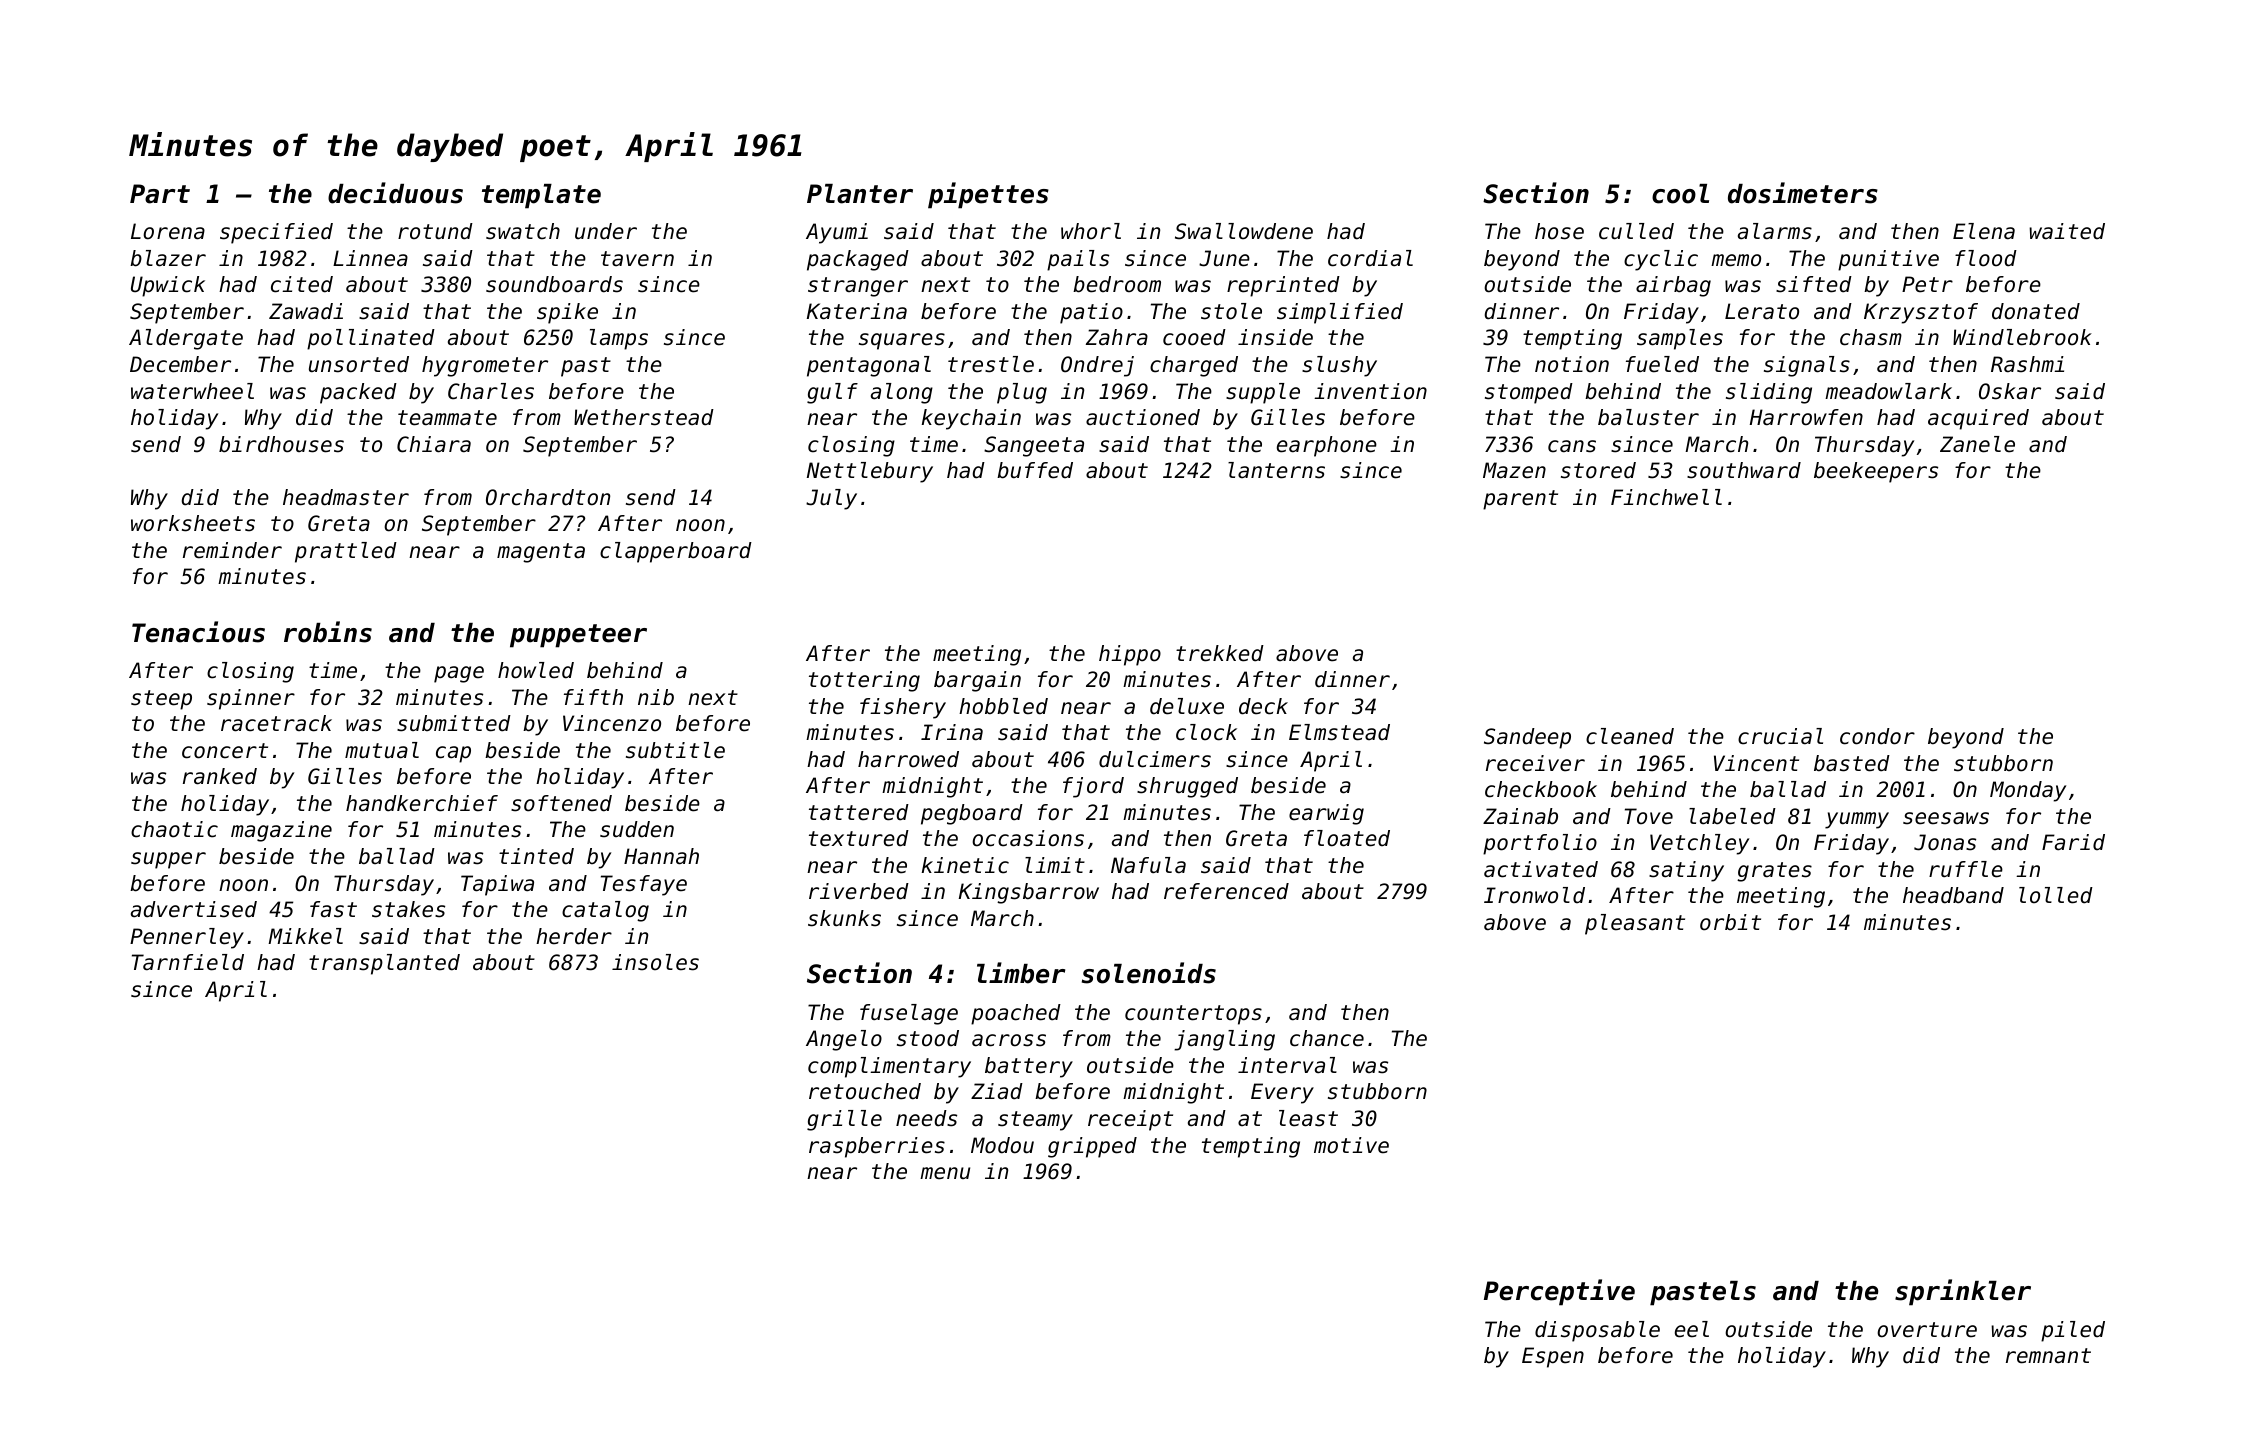 The image size is (2242, 1451). Describe the element at coordinates (1635, 924) in the screenshot. I see `pleasant` at that location.
